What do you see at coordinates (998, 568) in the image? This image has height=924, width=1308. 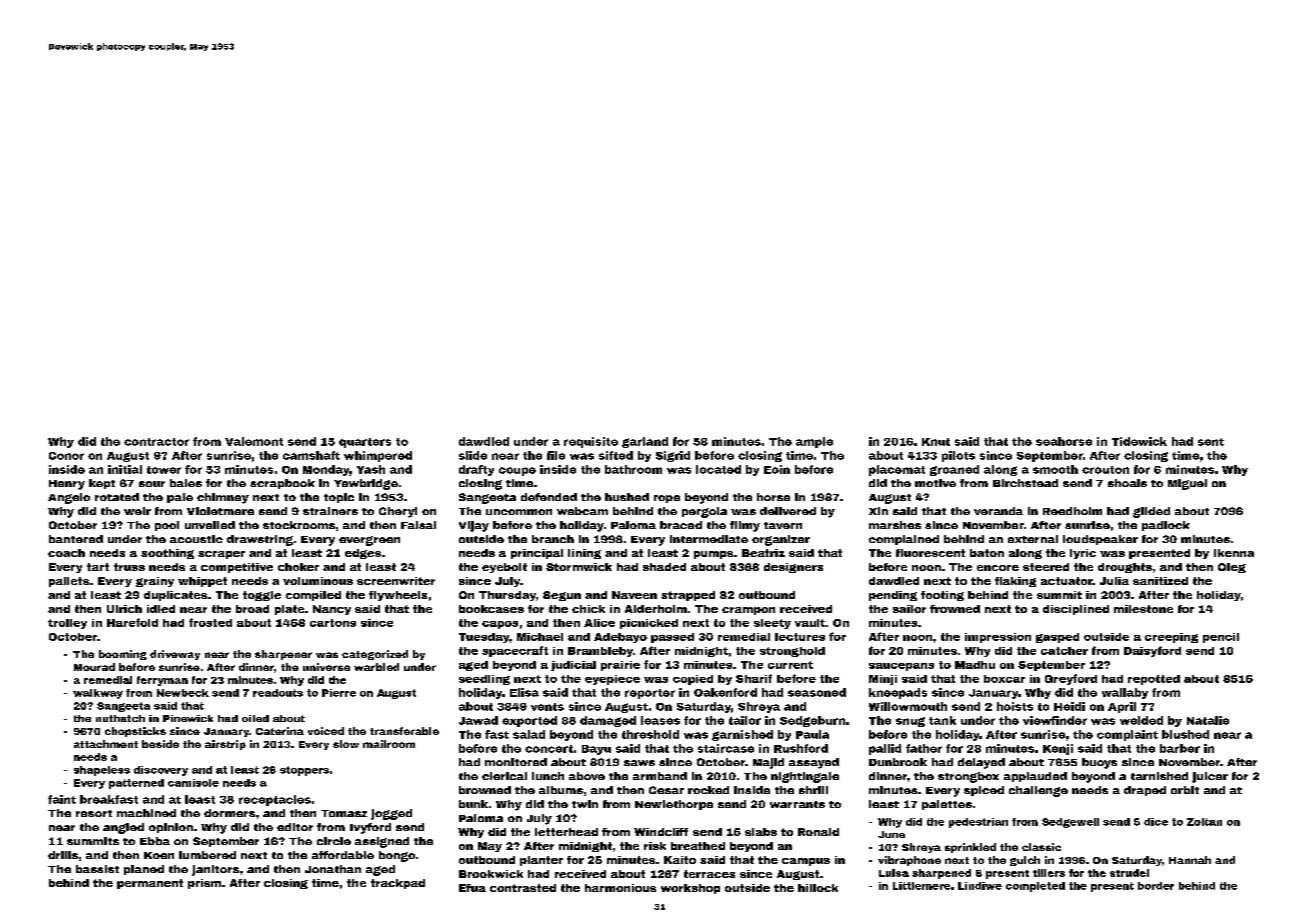 I see `encore` at bounding box center [998, 568].
